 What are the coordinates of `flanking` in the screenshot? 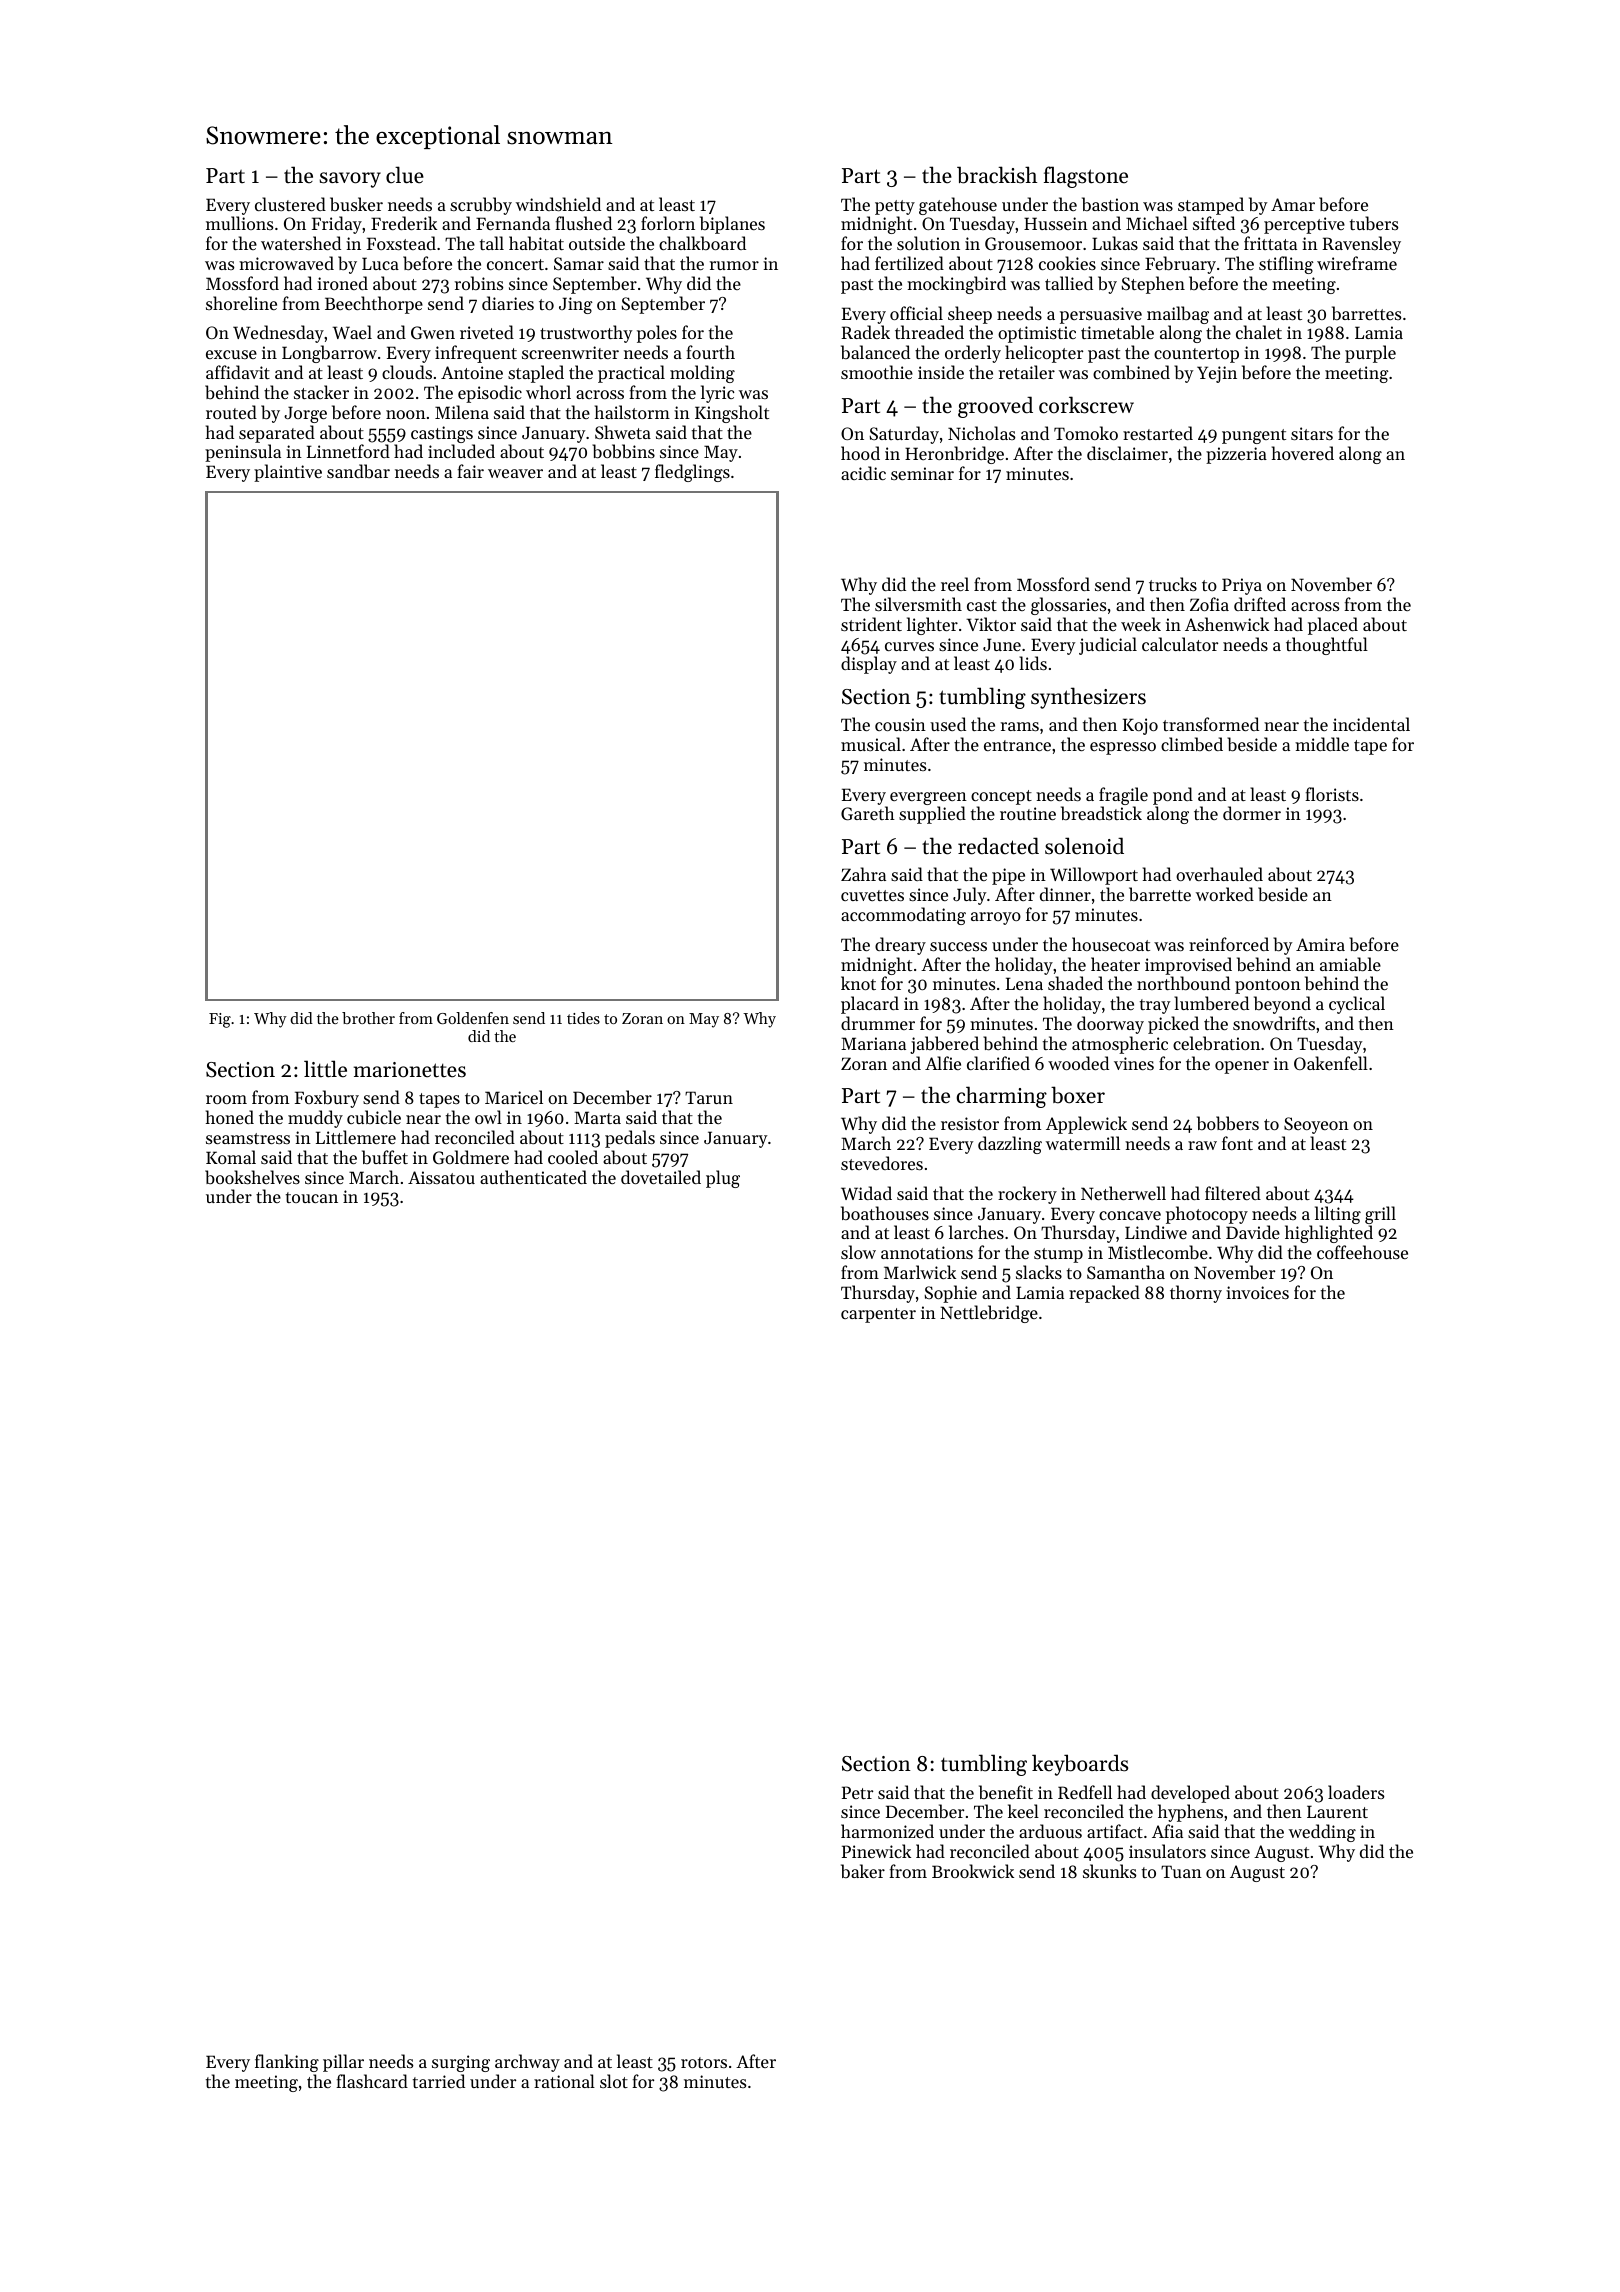 It's located at (287, 2063).
